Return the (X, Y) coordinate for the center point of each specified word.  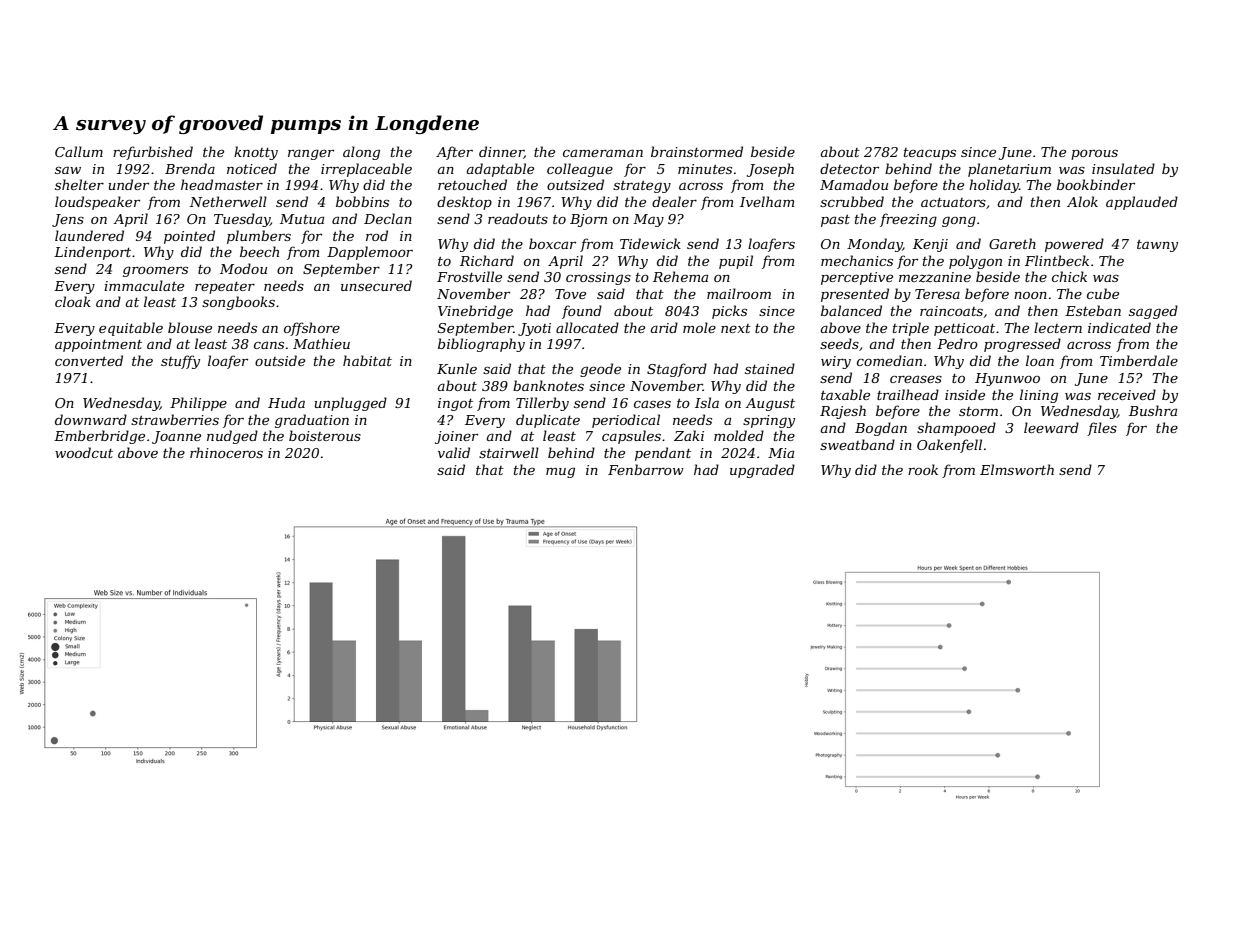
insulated (1123, 168)
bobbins (362, 201)
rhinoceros (226, 452)
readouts (518, 218)
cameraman (603, 153)
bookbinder (1096, 184)
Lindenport (92, 253)
